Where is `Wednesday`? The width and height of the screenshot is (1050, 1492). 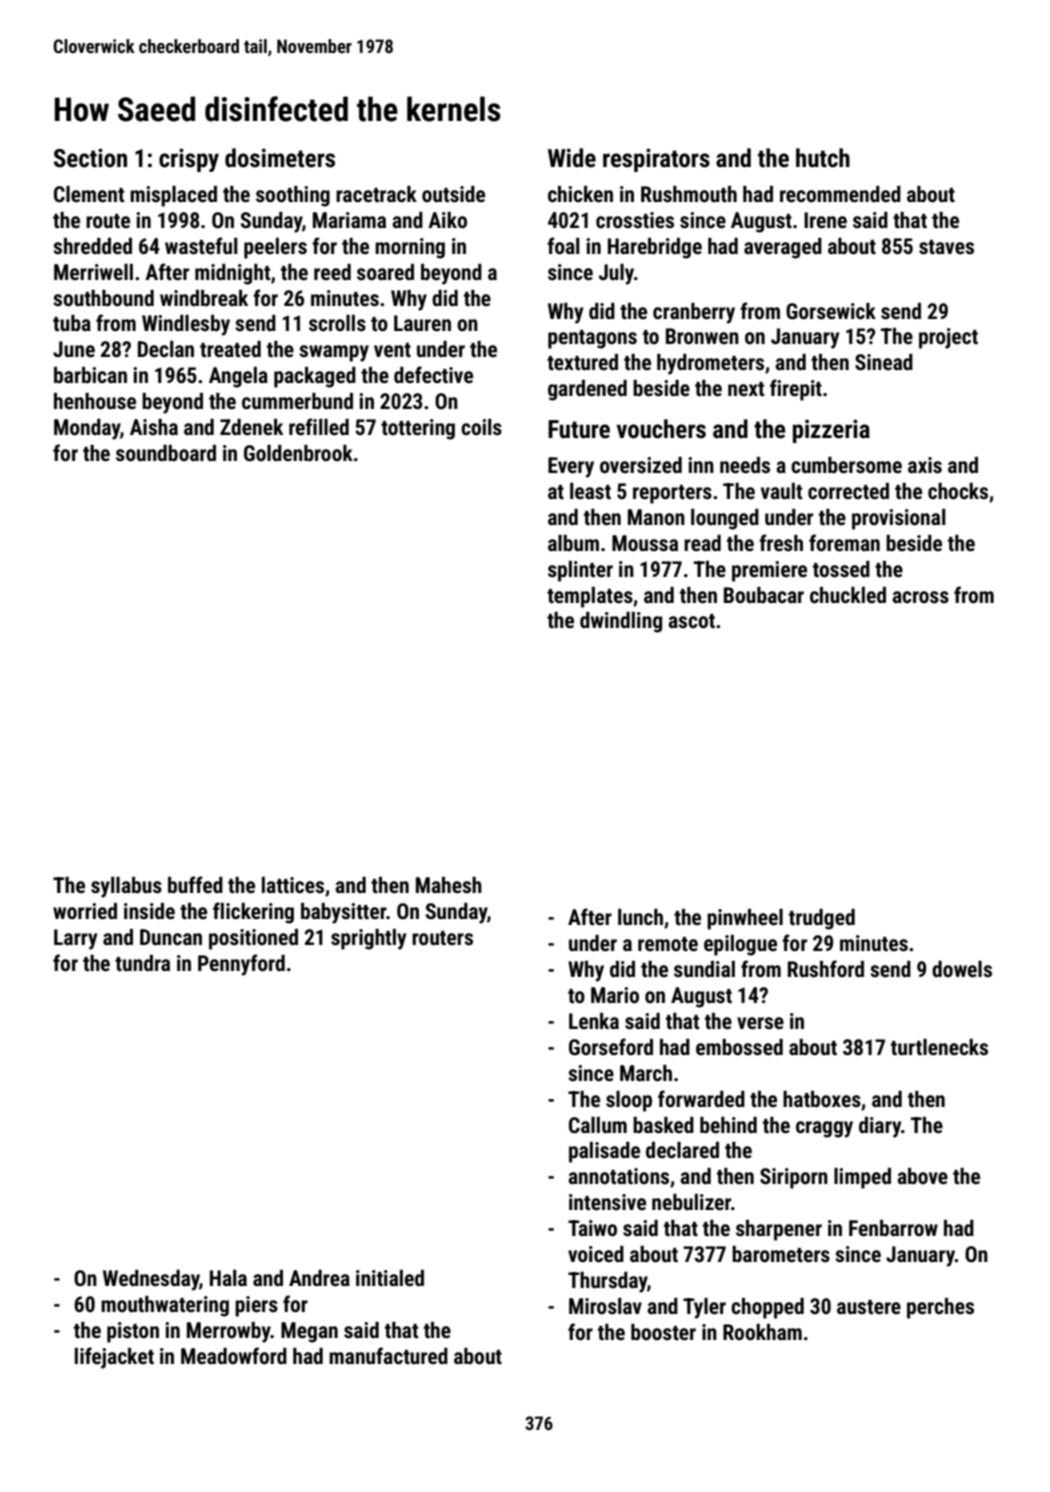
Wednesday is located at coordinates (151, 1280).
